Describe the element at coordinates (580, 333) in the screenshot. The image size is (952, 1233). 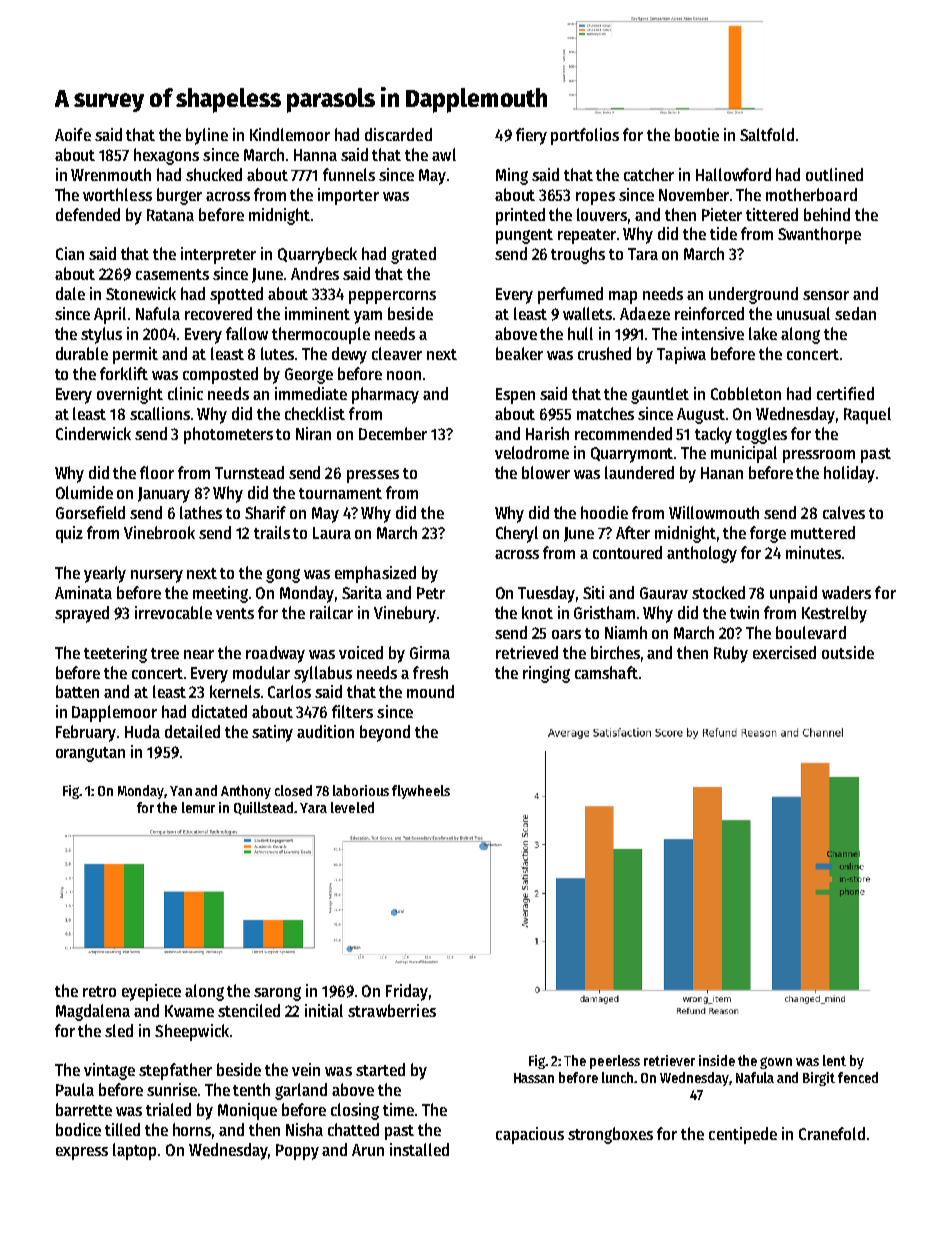
I see `hull` at that location.
